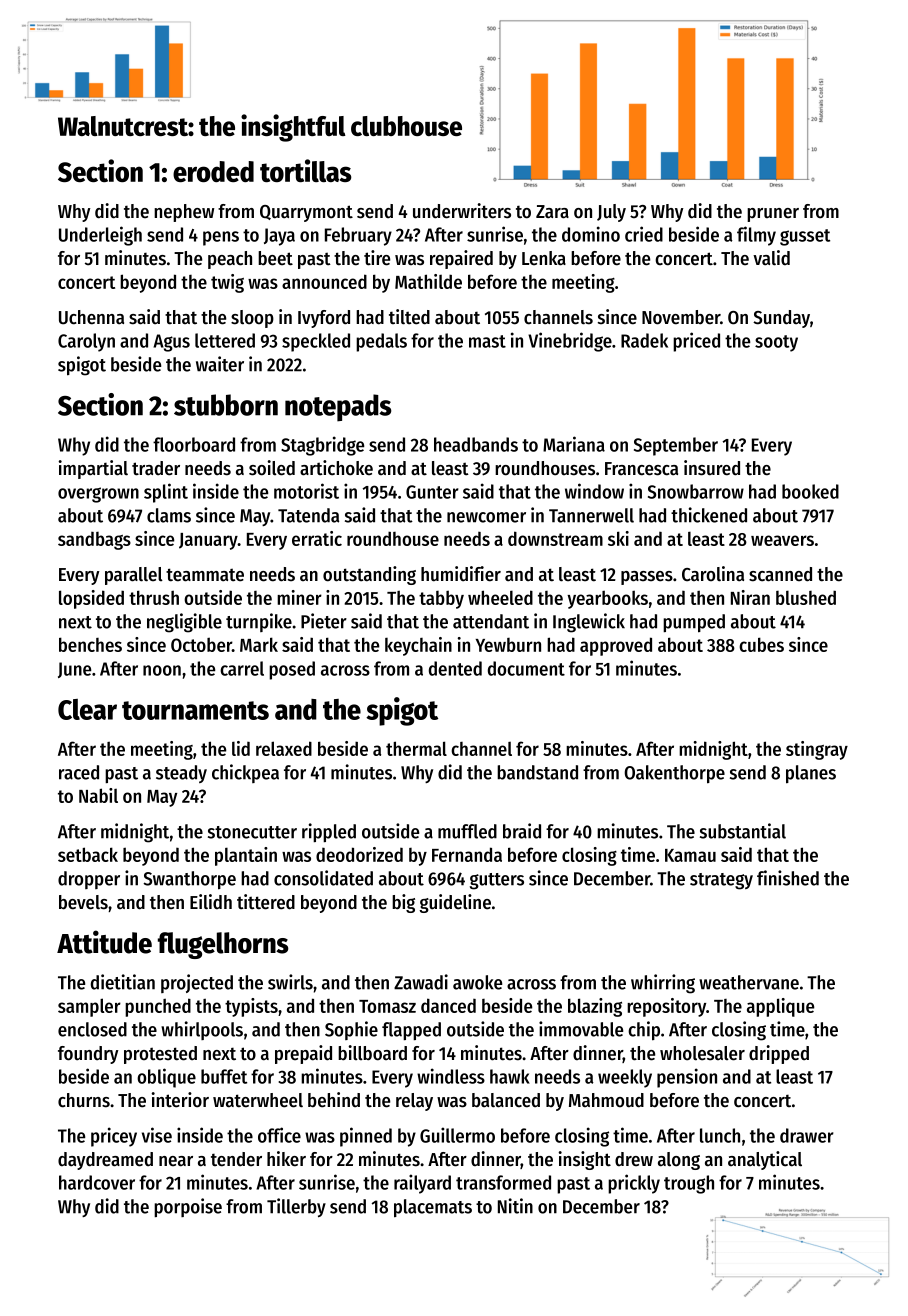 The height and width of the screenshot is (1316, 908). What do you see at coordinates (773, 215) in the screenshot?
I see `pruner` at bounding box center [773, 215].
